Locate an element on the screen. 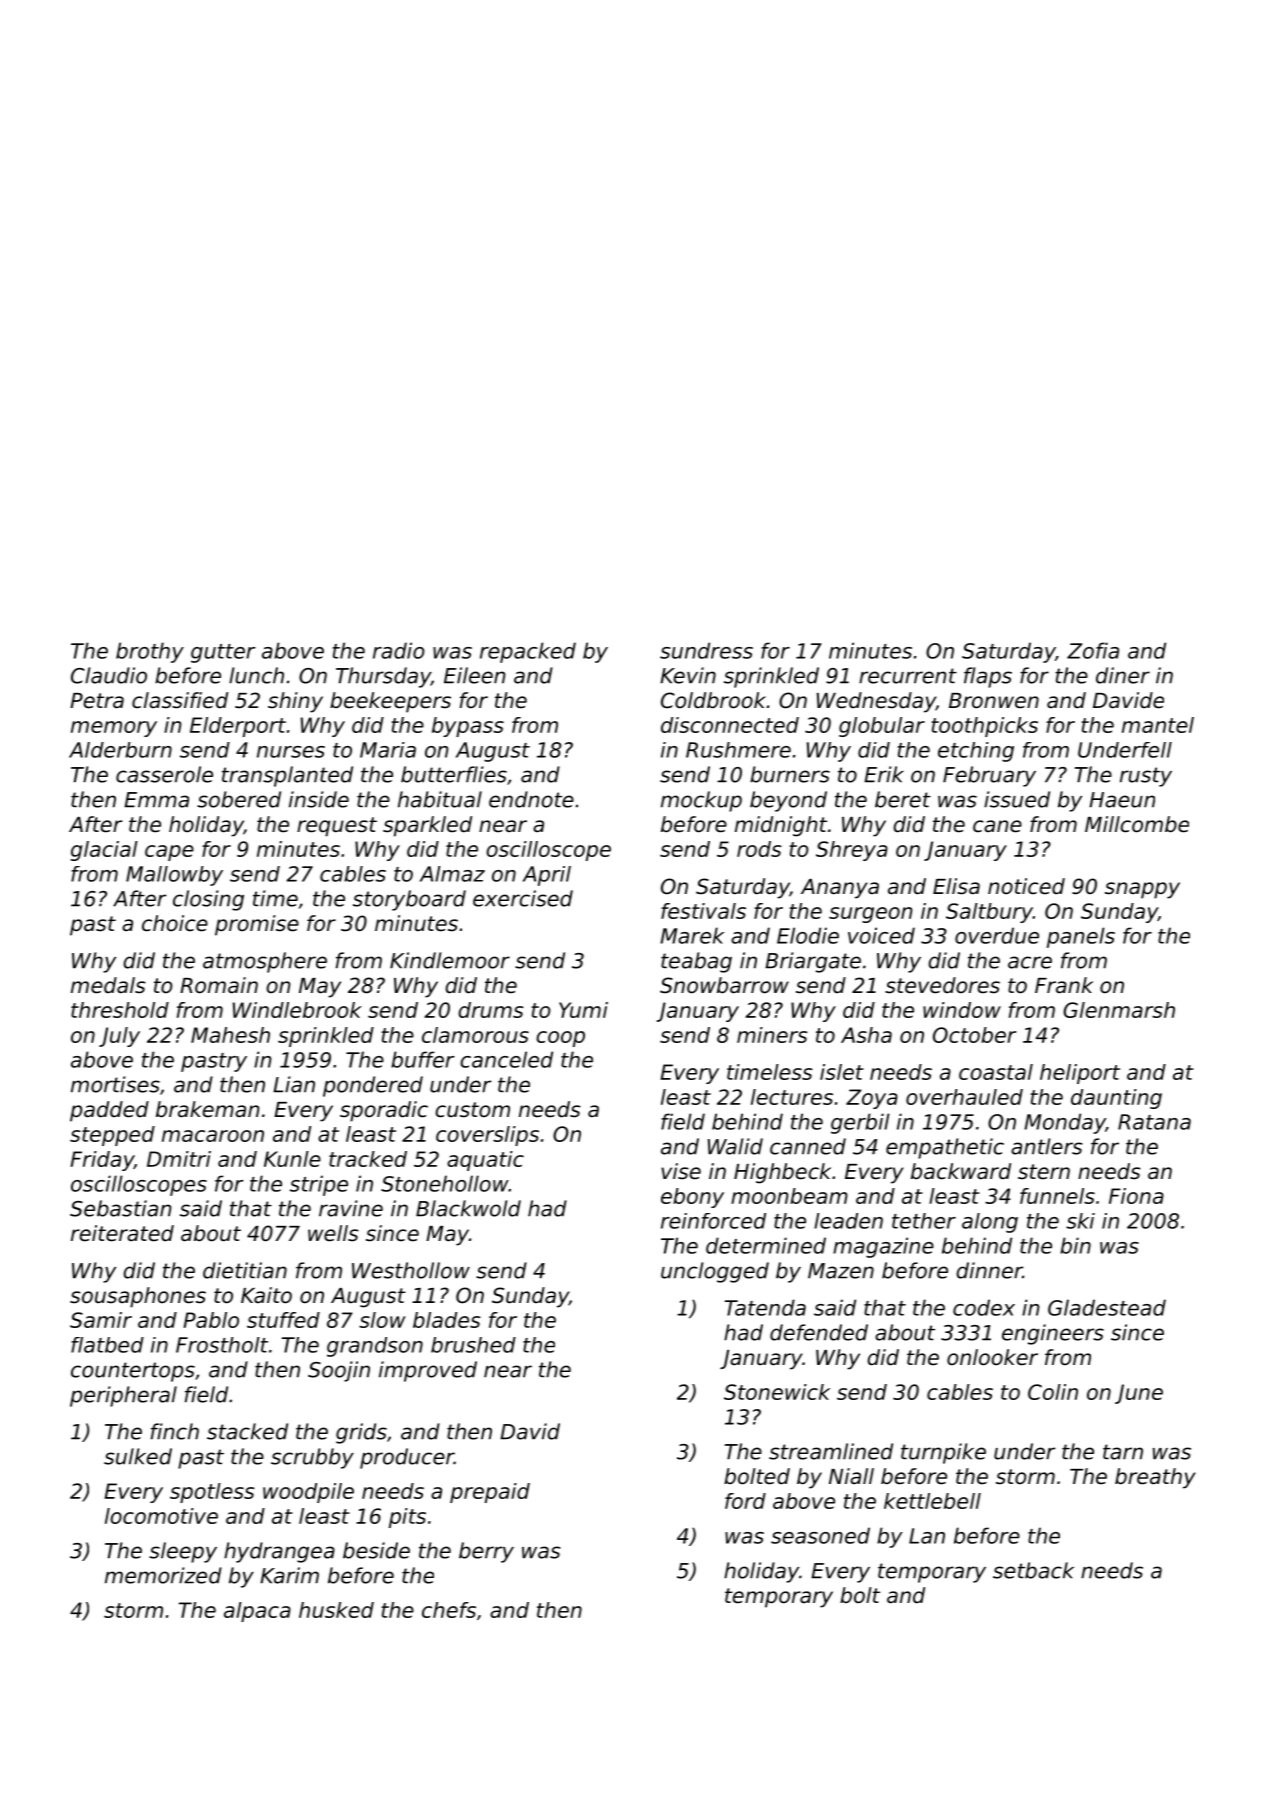  setback is located at coordinates (1033, 1570).
